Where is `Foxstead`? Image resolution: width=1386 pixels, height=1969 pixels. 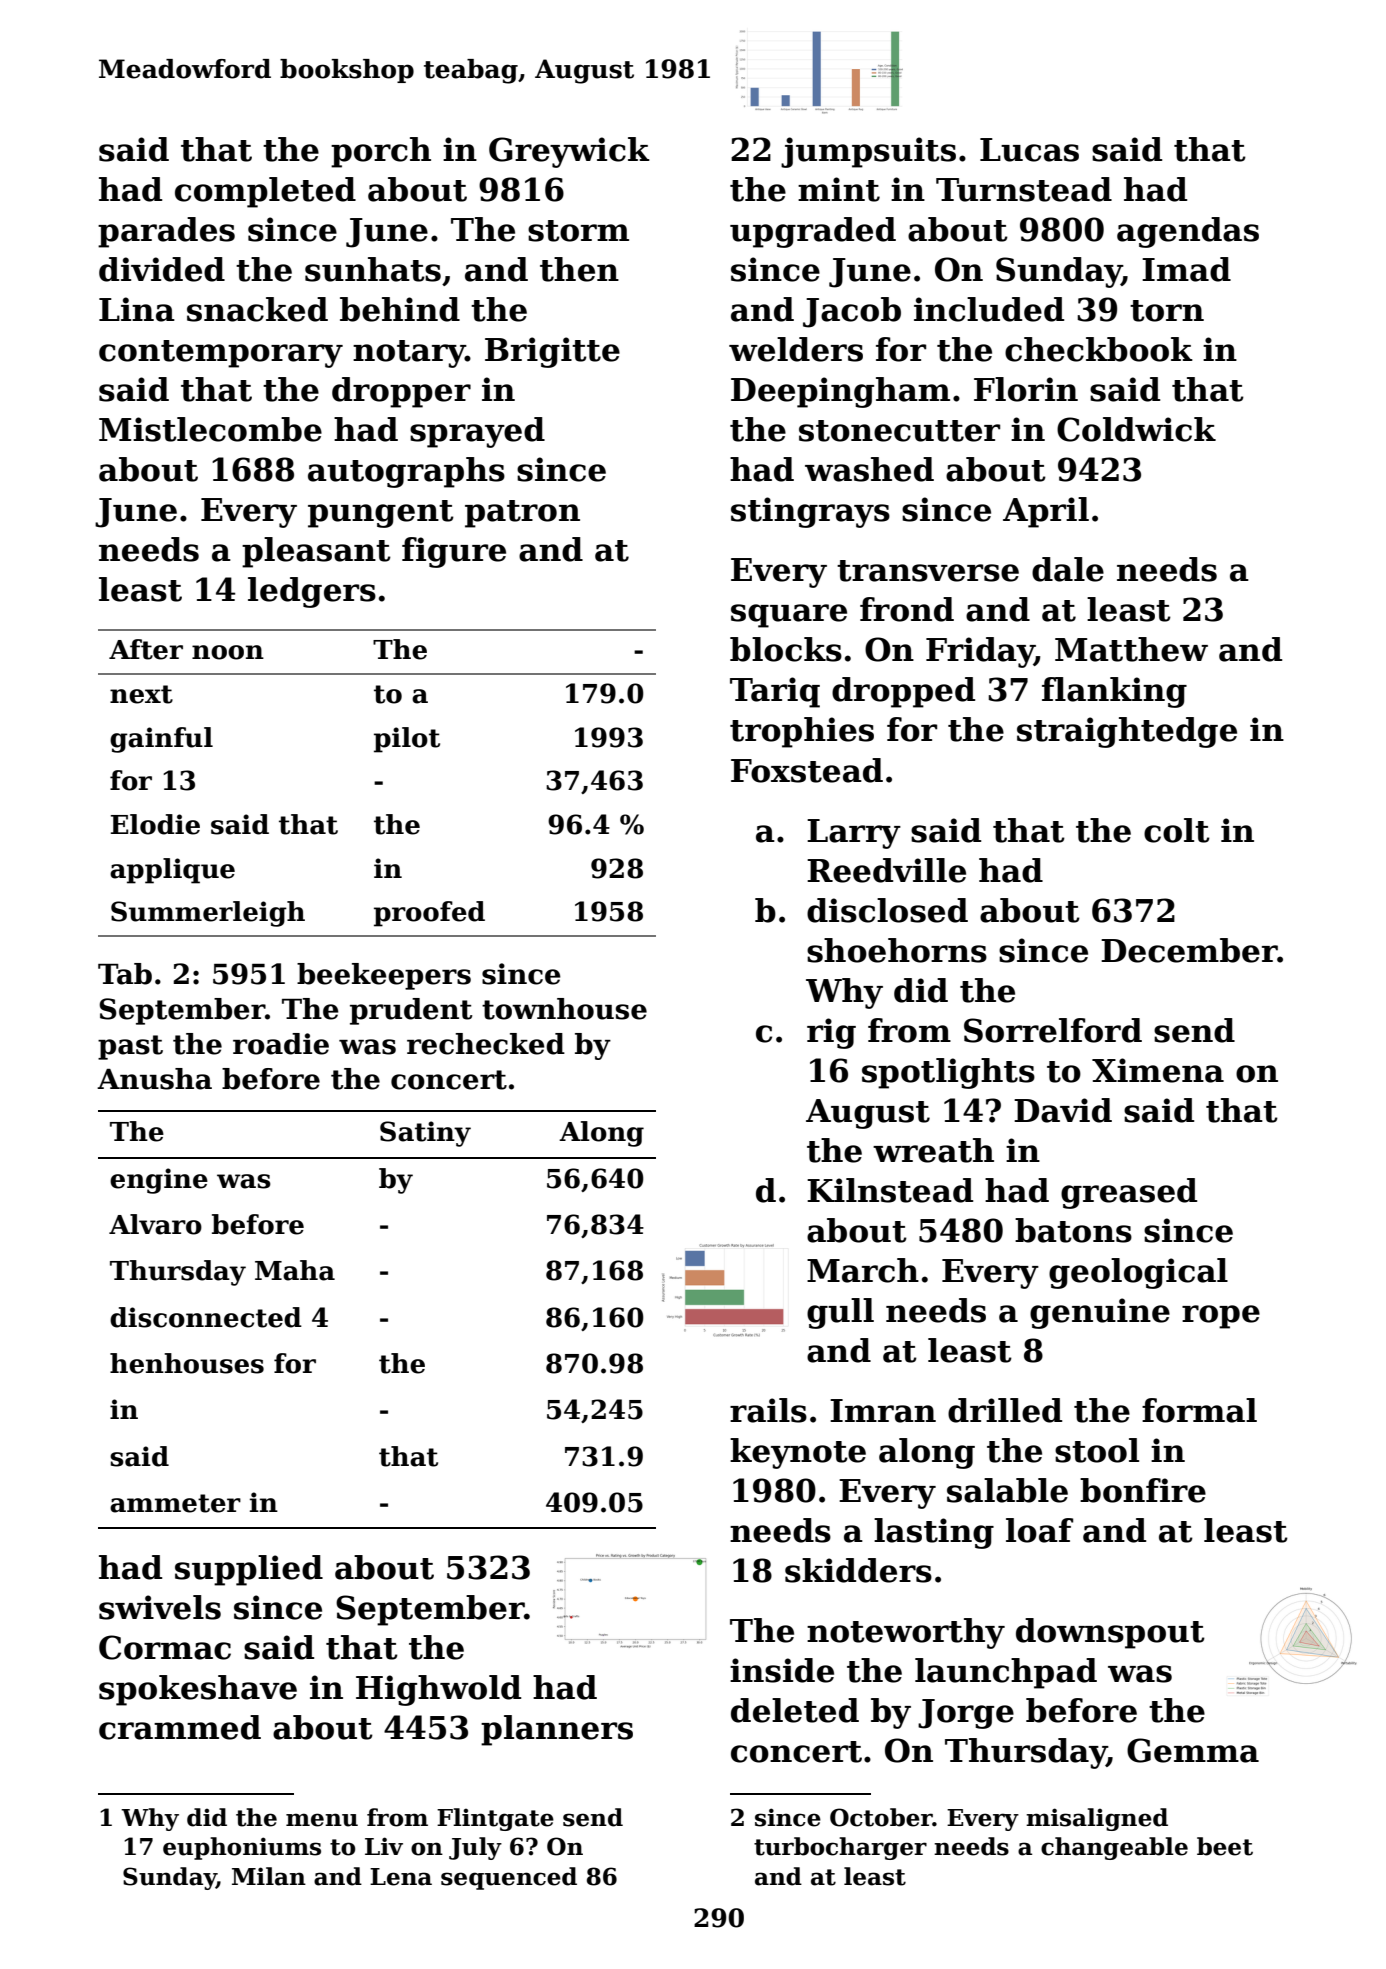 Foxstead is located at coordinates (807, 770).
